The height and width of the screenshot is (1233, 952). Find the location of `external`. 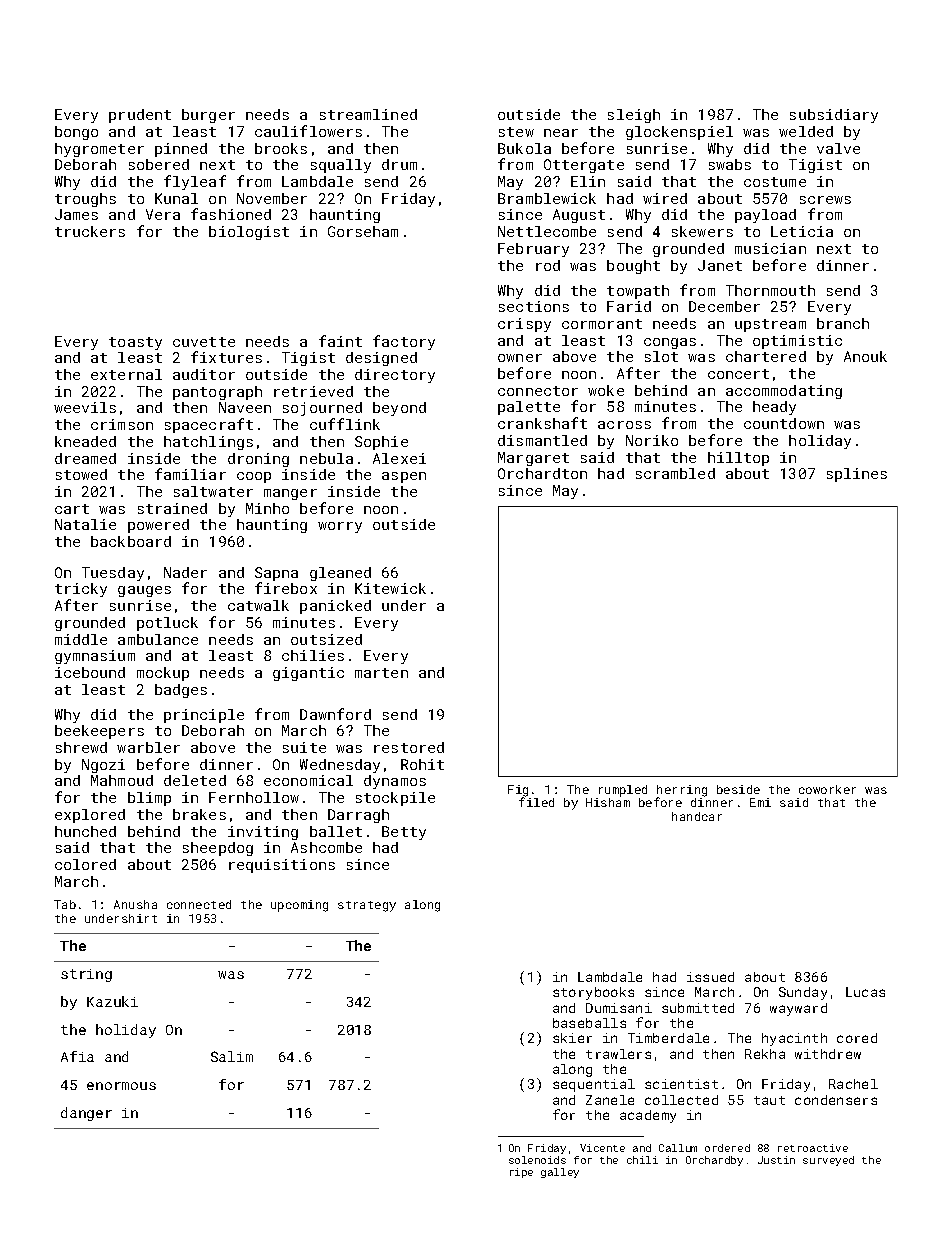

external is located at coordinates (126, 374).
